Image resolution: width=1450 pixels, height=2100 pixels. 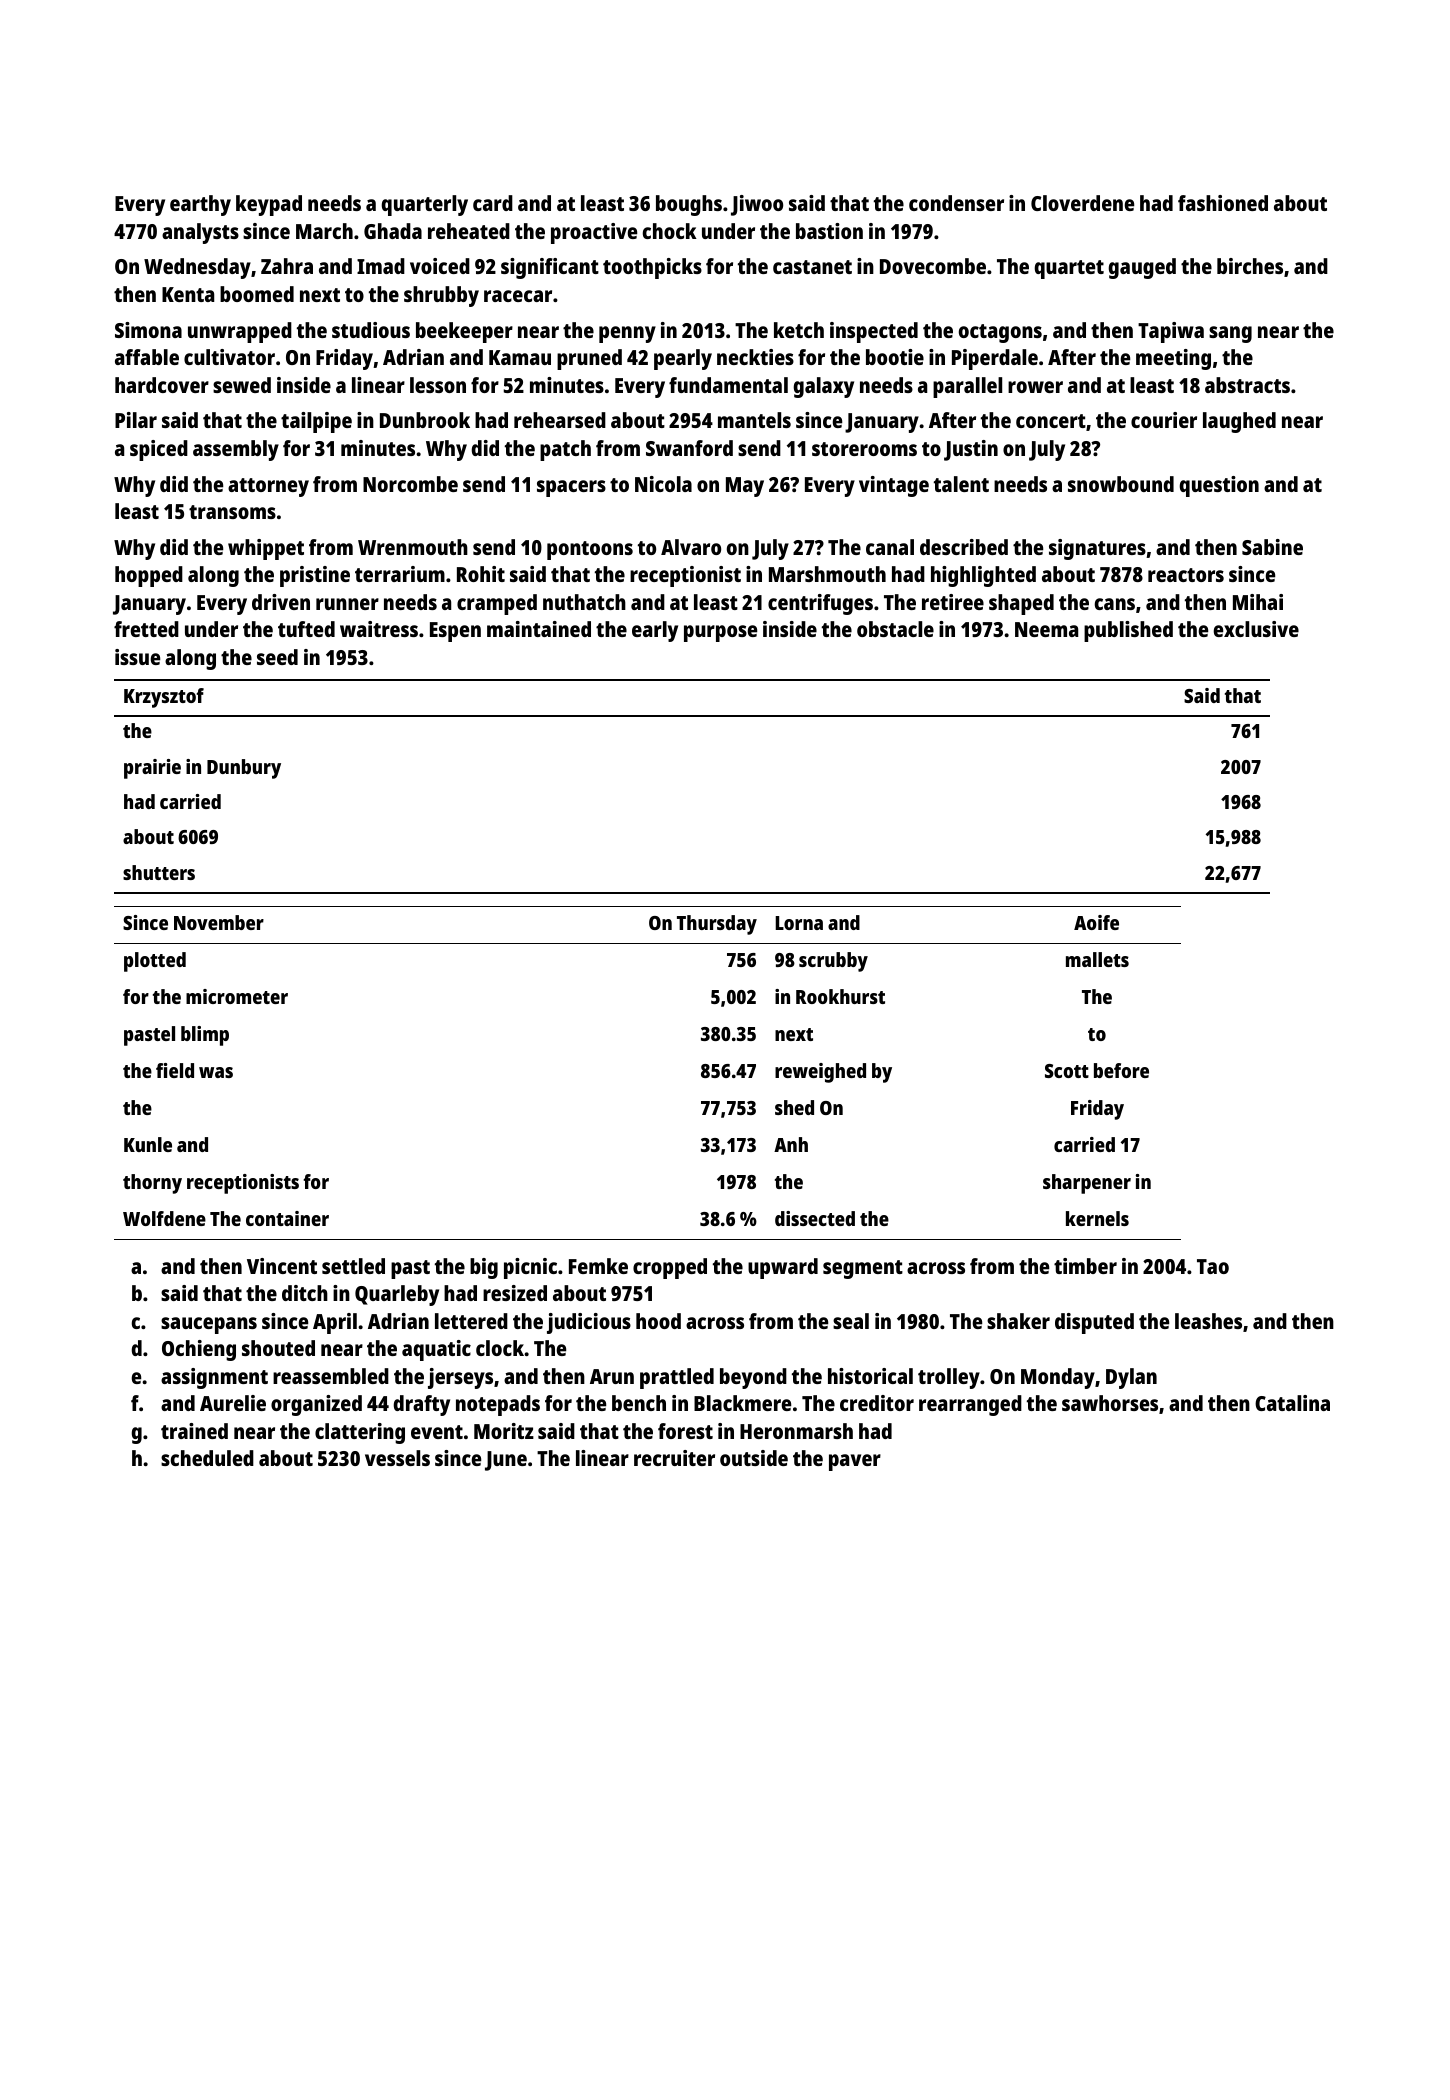 What do you see at coordinates (799, 923) in the document?
I see `Lorna` at bounding box center [799, 923].
